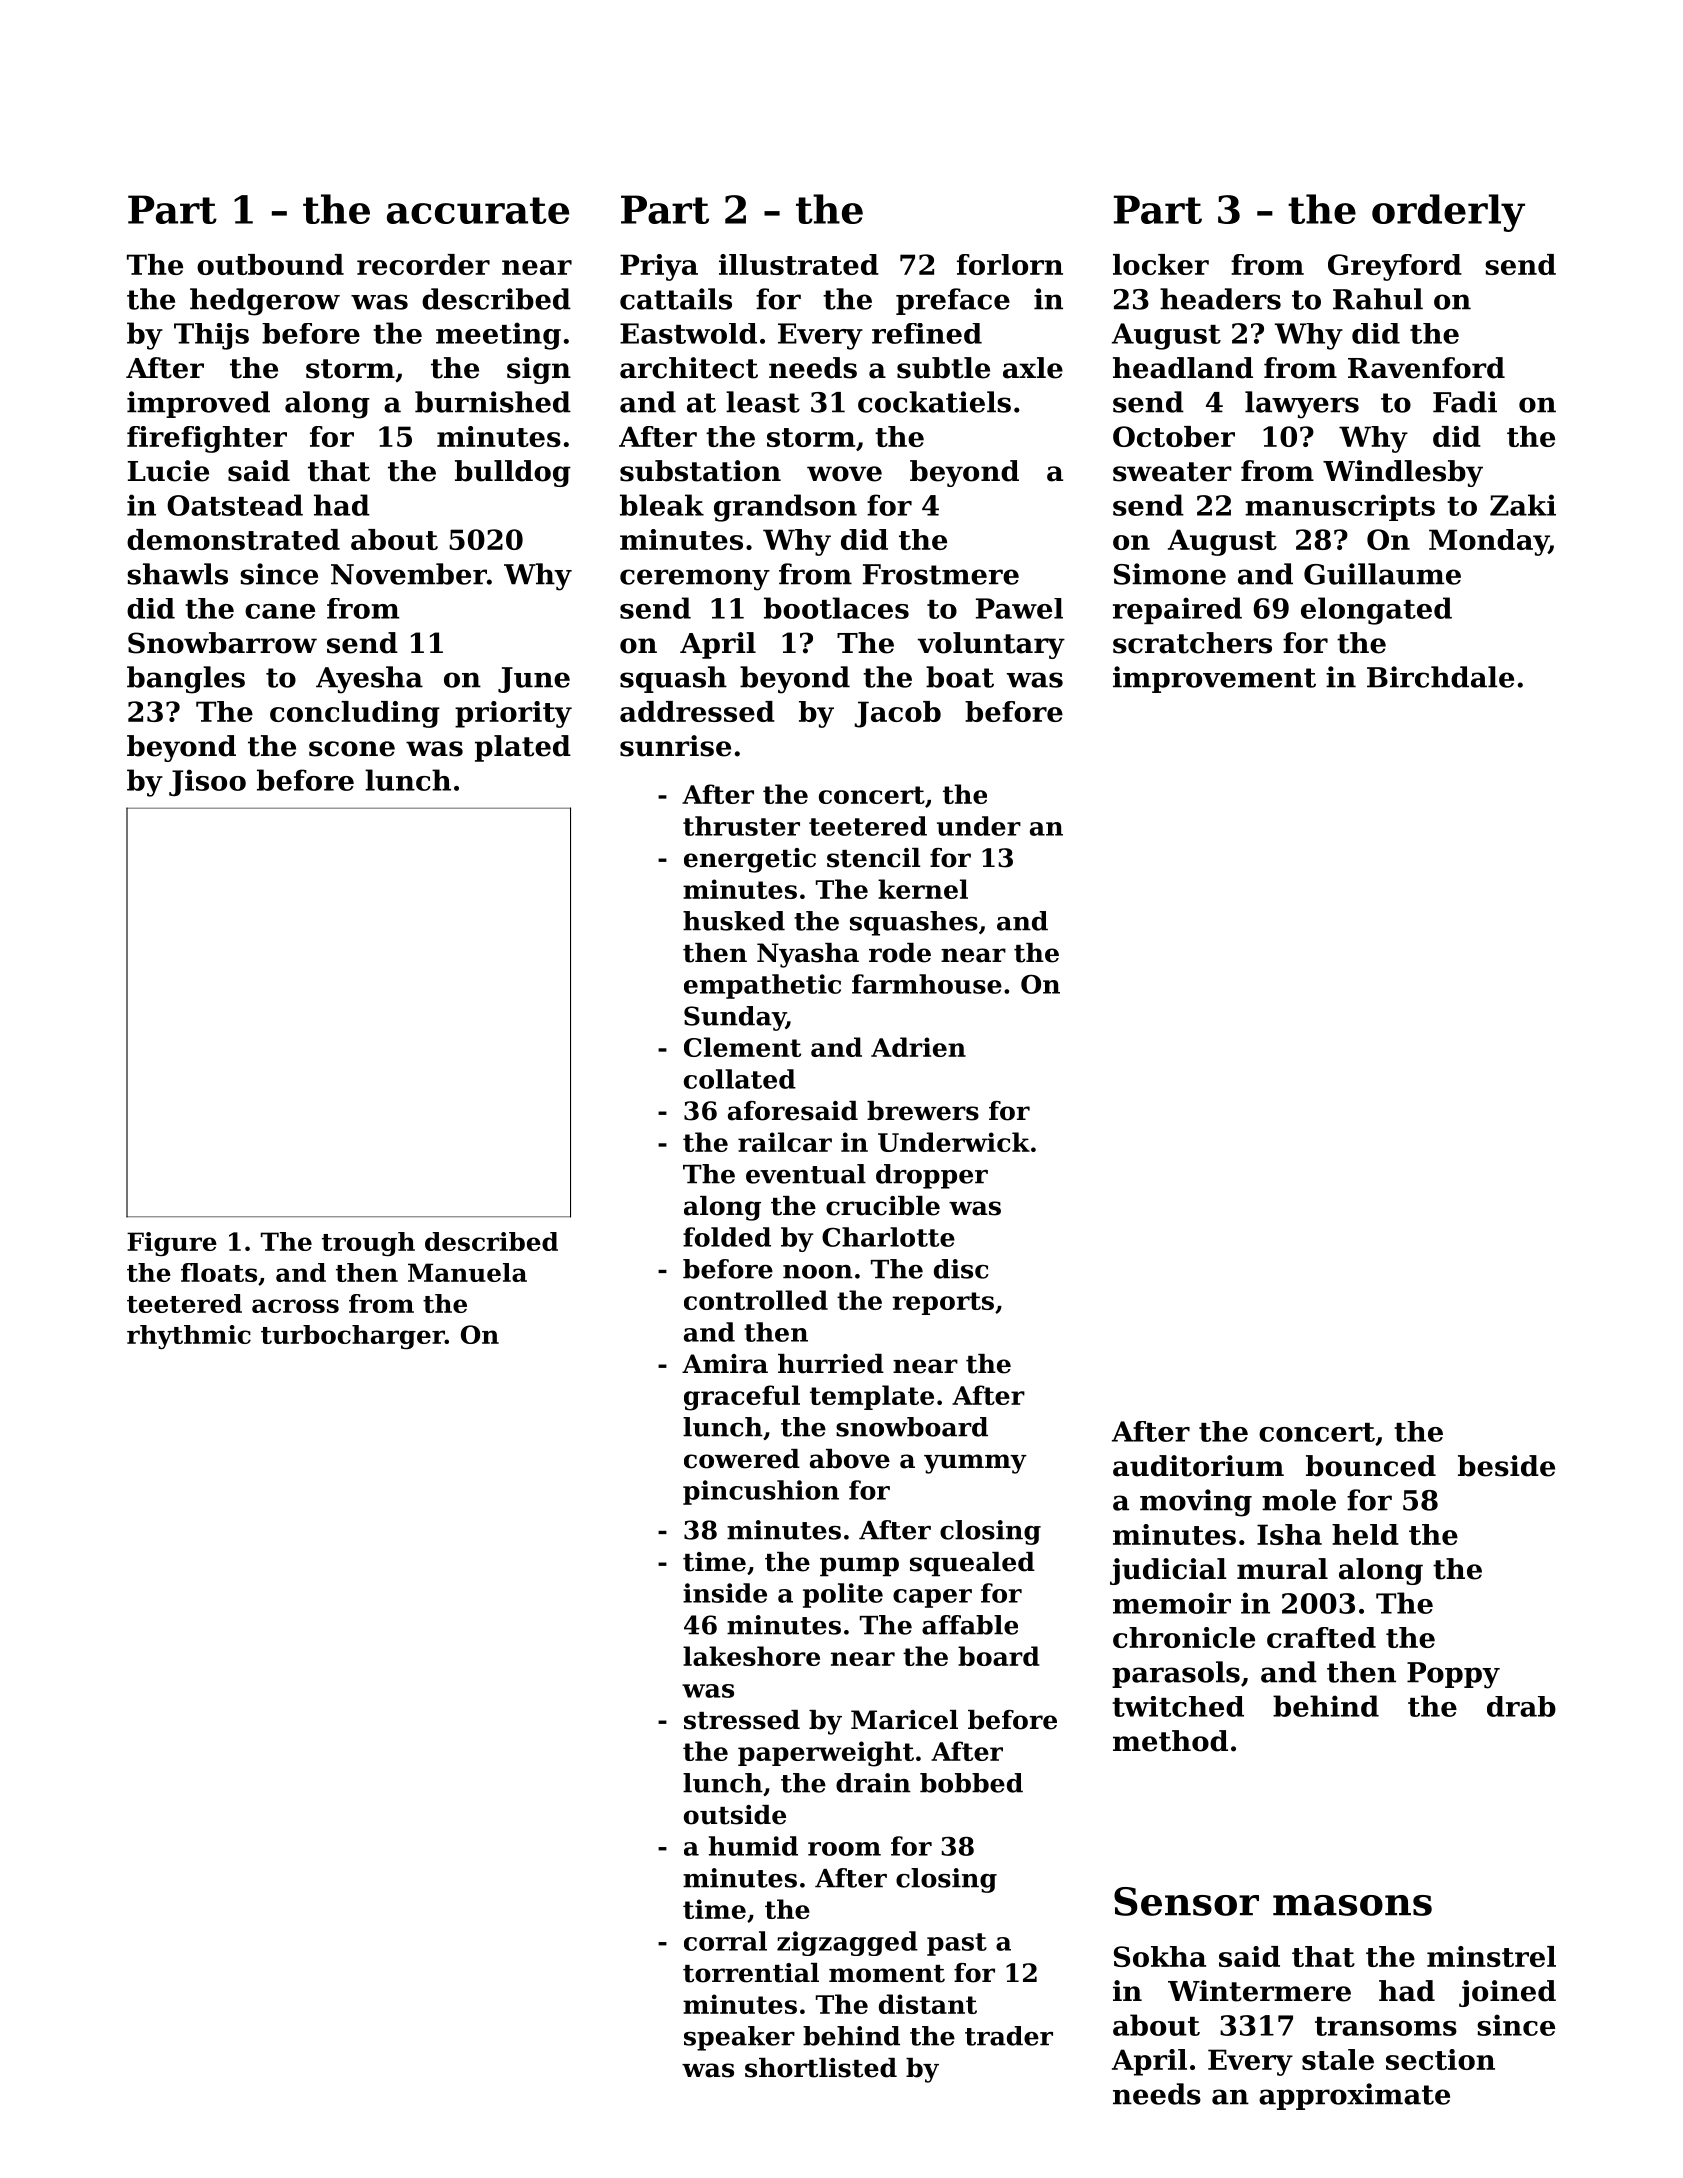 This screenshot has width=1683, height=2178. I want to click on Birchdale, so click(1440, 677).
